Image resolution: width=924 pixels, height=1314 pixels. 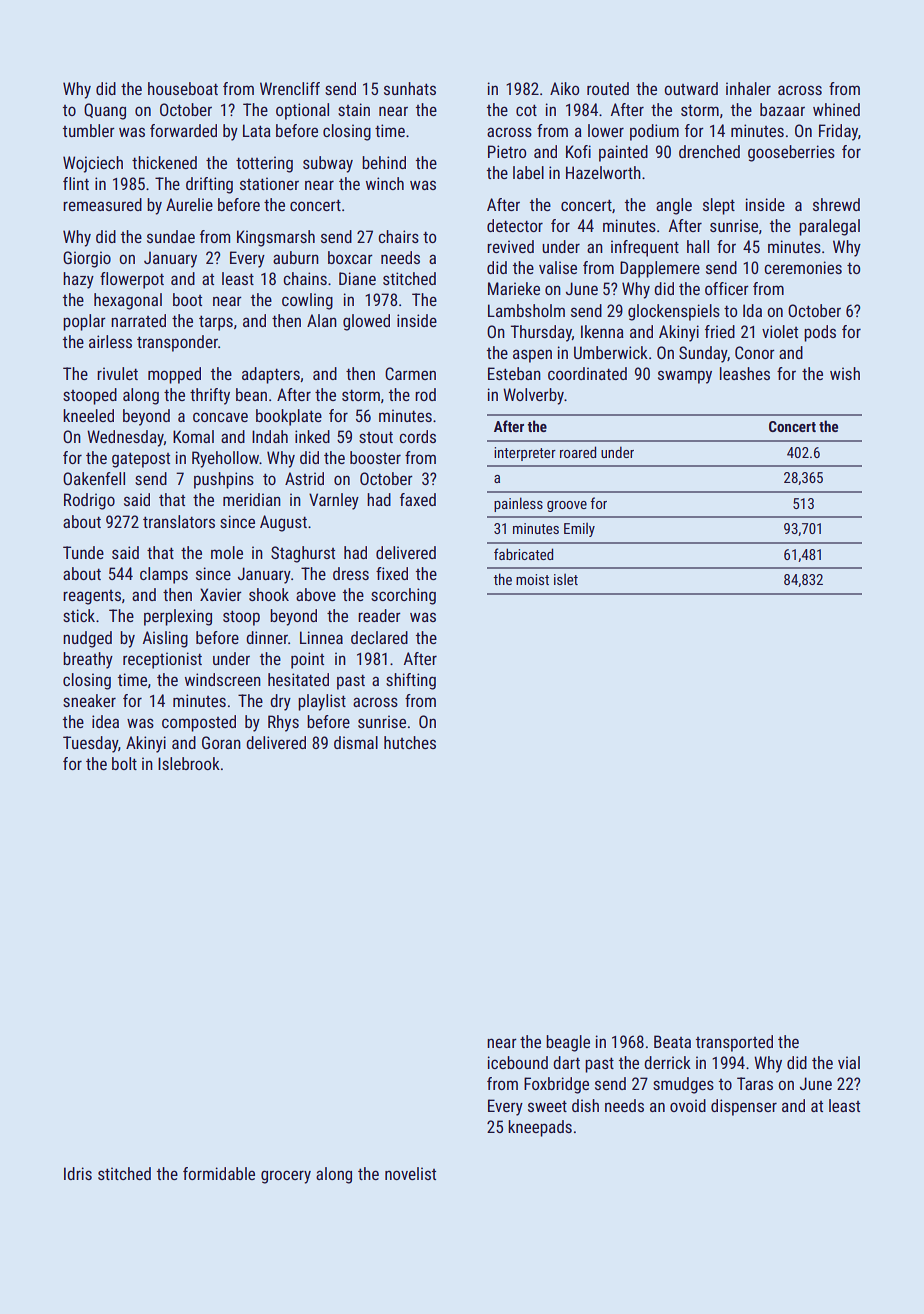 I want to click on islet, so click(x=566, y=579).
